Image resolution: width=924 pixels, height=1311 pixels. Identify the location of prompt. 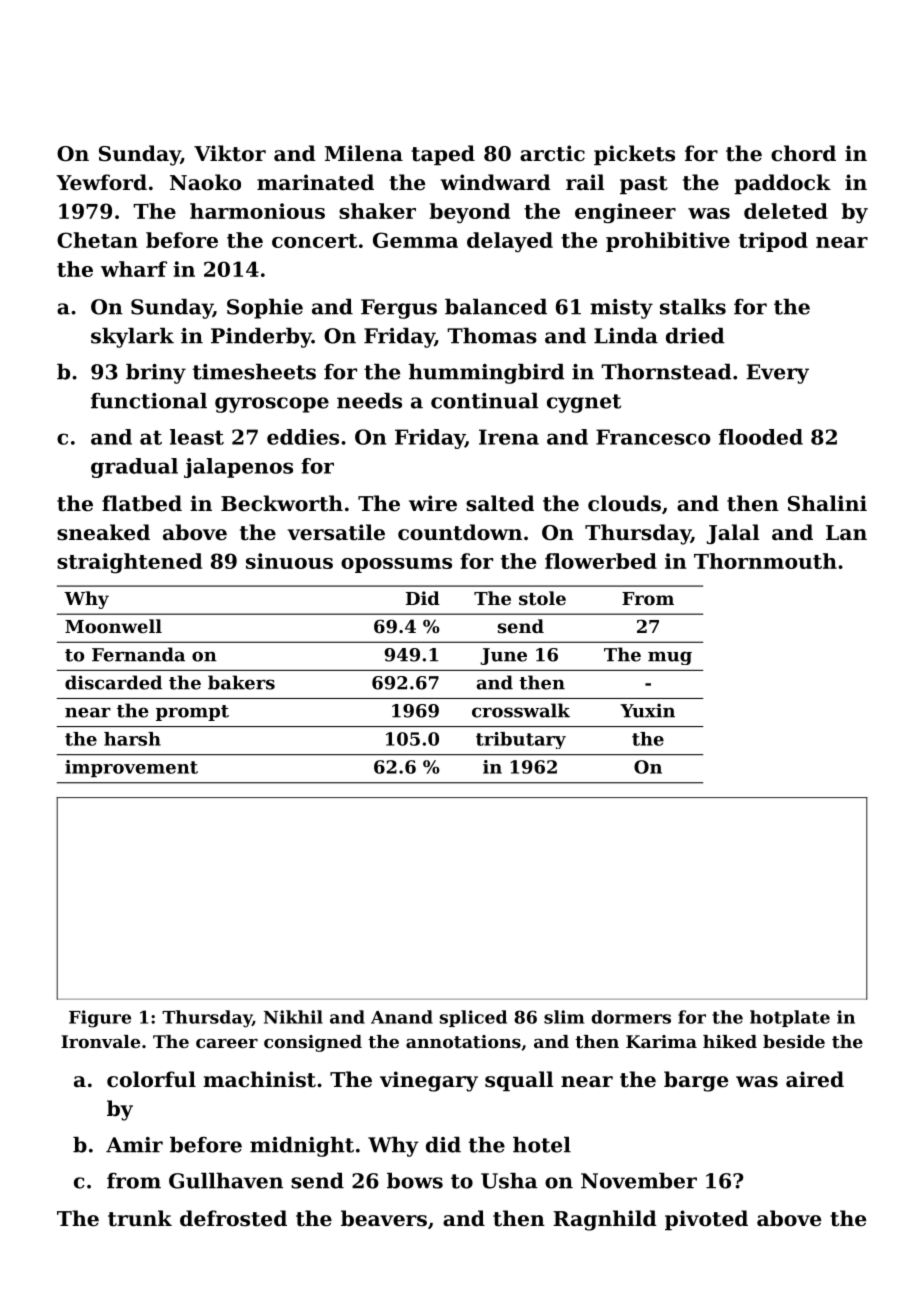
(192, 713).
